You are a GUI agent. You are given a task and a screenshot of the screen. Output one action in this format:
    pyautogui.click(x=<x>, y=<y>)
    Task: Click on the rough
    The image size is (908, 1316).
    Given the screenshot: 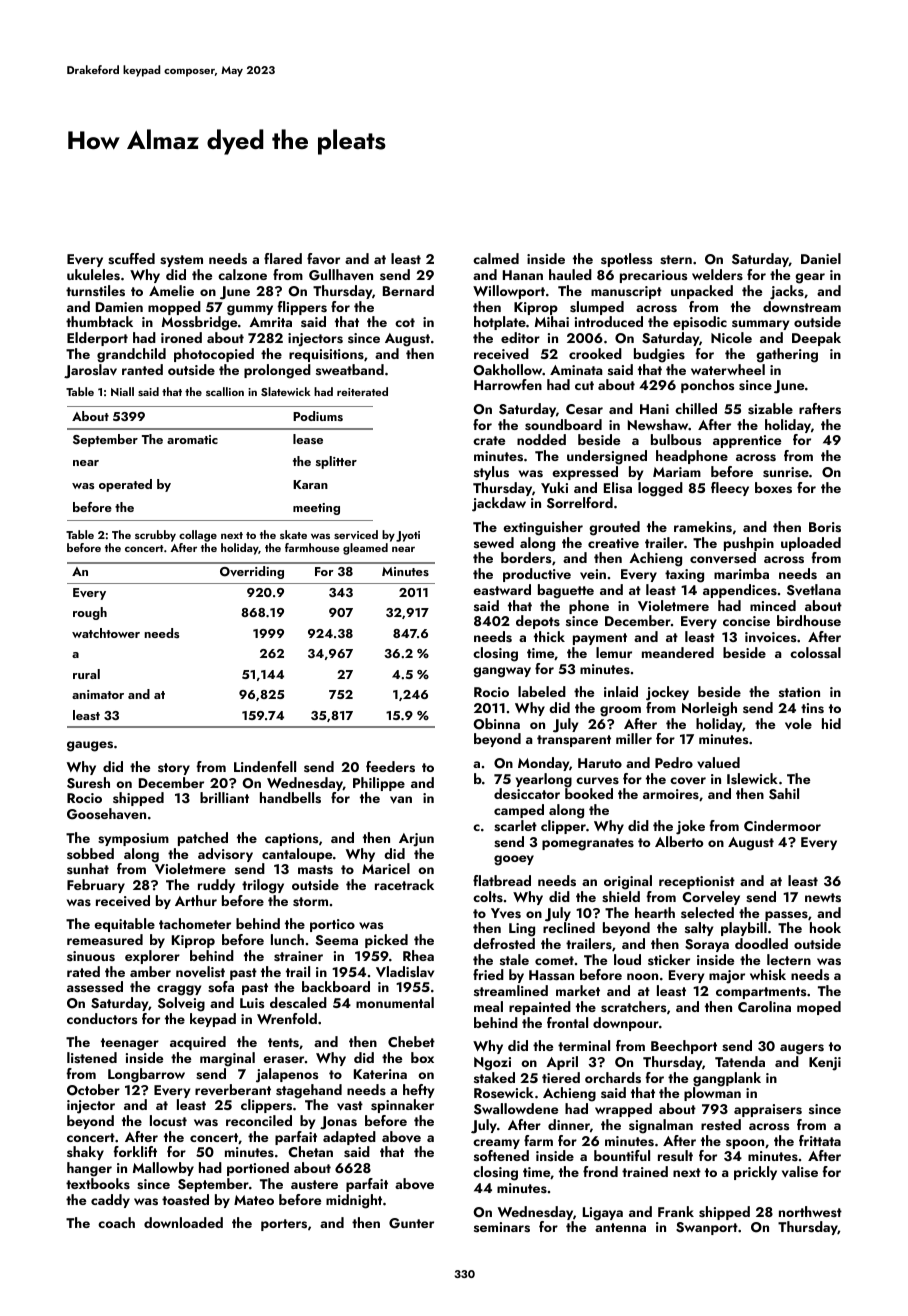 What is the action you would take?
    pyautogui.click(x=90, y=613)
